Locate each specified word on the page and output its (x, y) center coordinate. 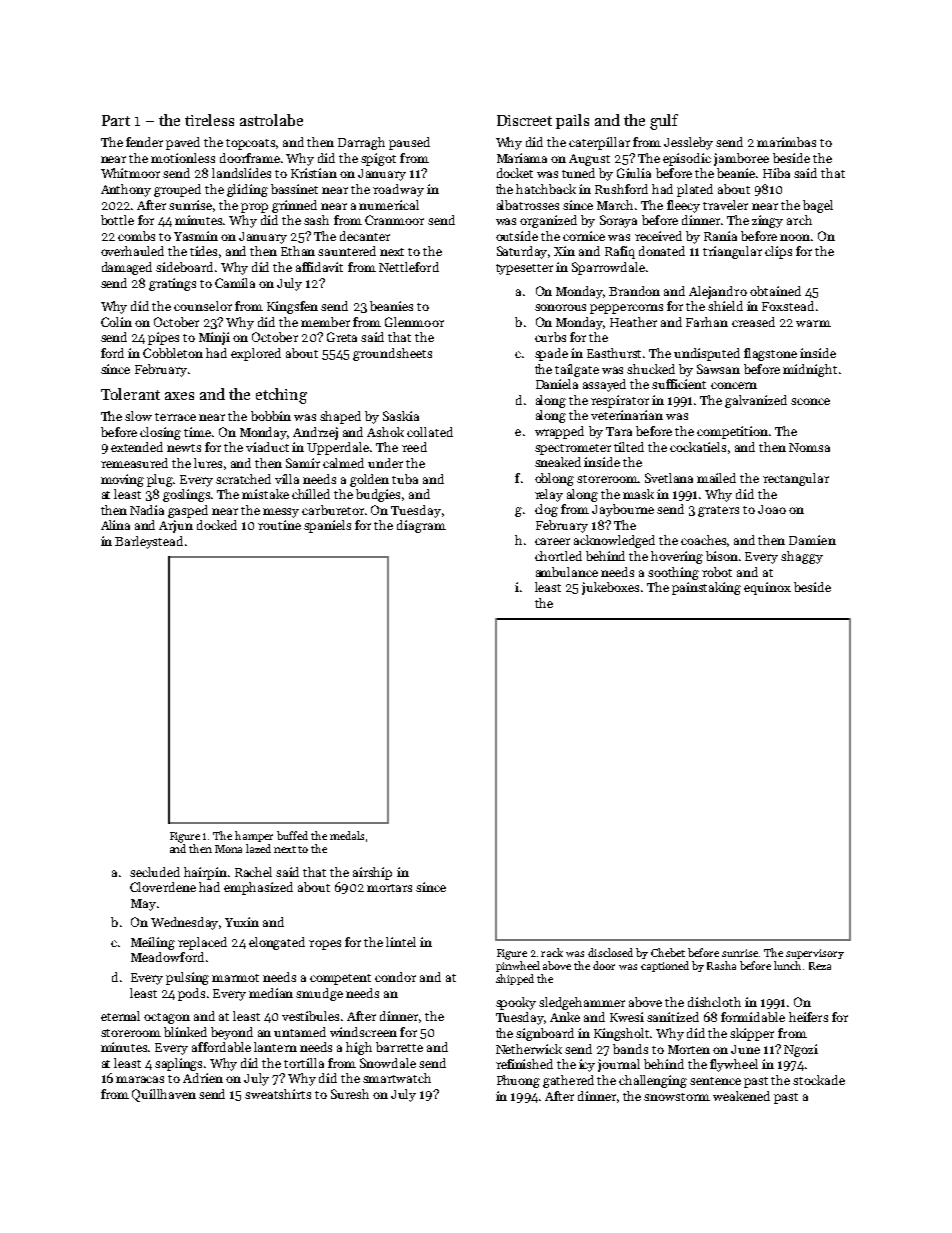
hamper (254, 836)
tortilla (304, 1063)
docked (217, 525)
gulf (664, 122)
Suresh (350, 1094)
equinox (767, 588)
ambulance (567, 572)
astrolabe (271, 120)
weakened (741, 1096)
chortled (558, 556)
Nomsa (809, 447)
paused (409, 143)
